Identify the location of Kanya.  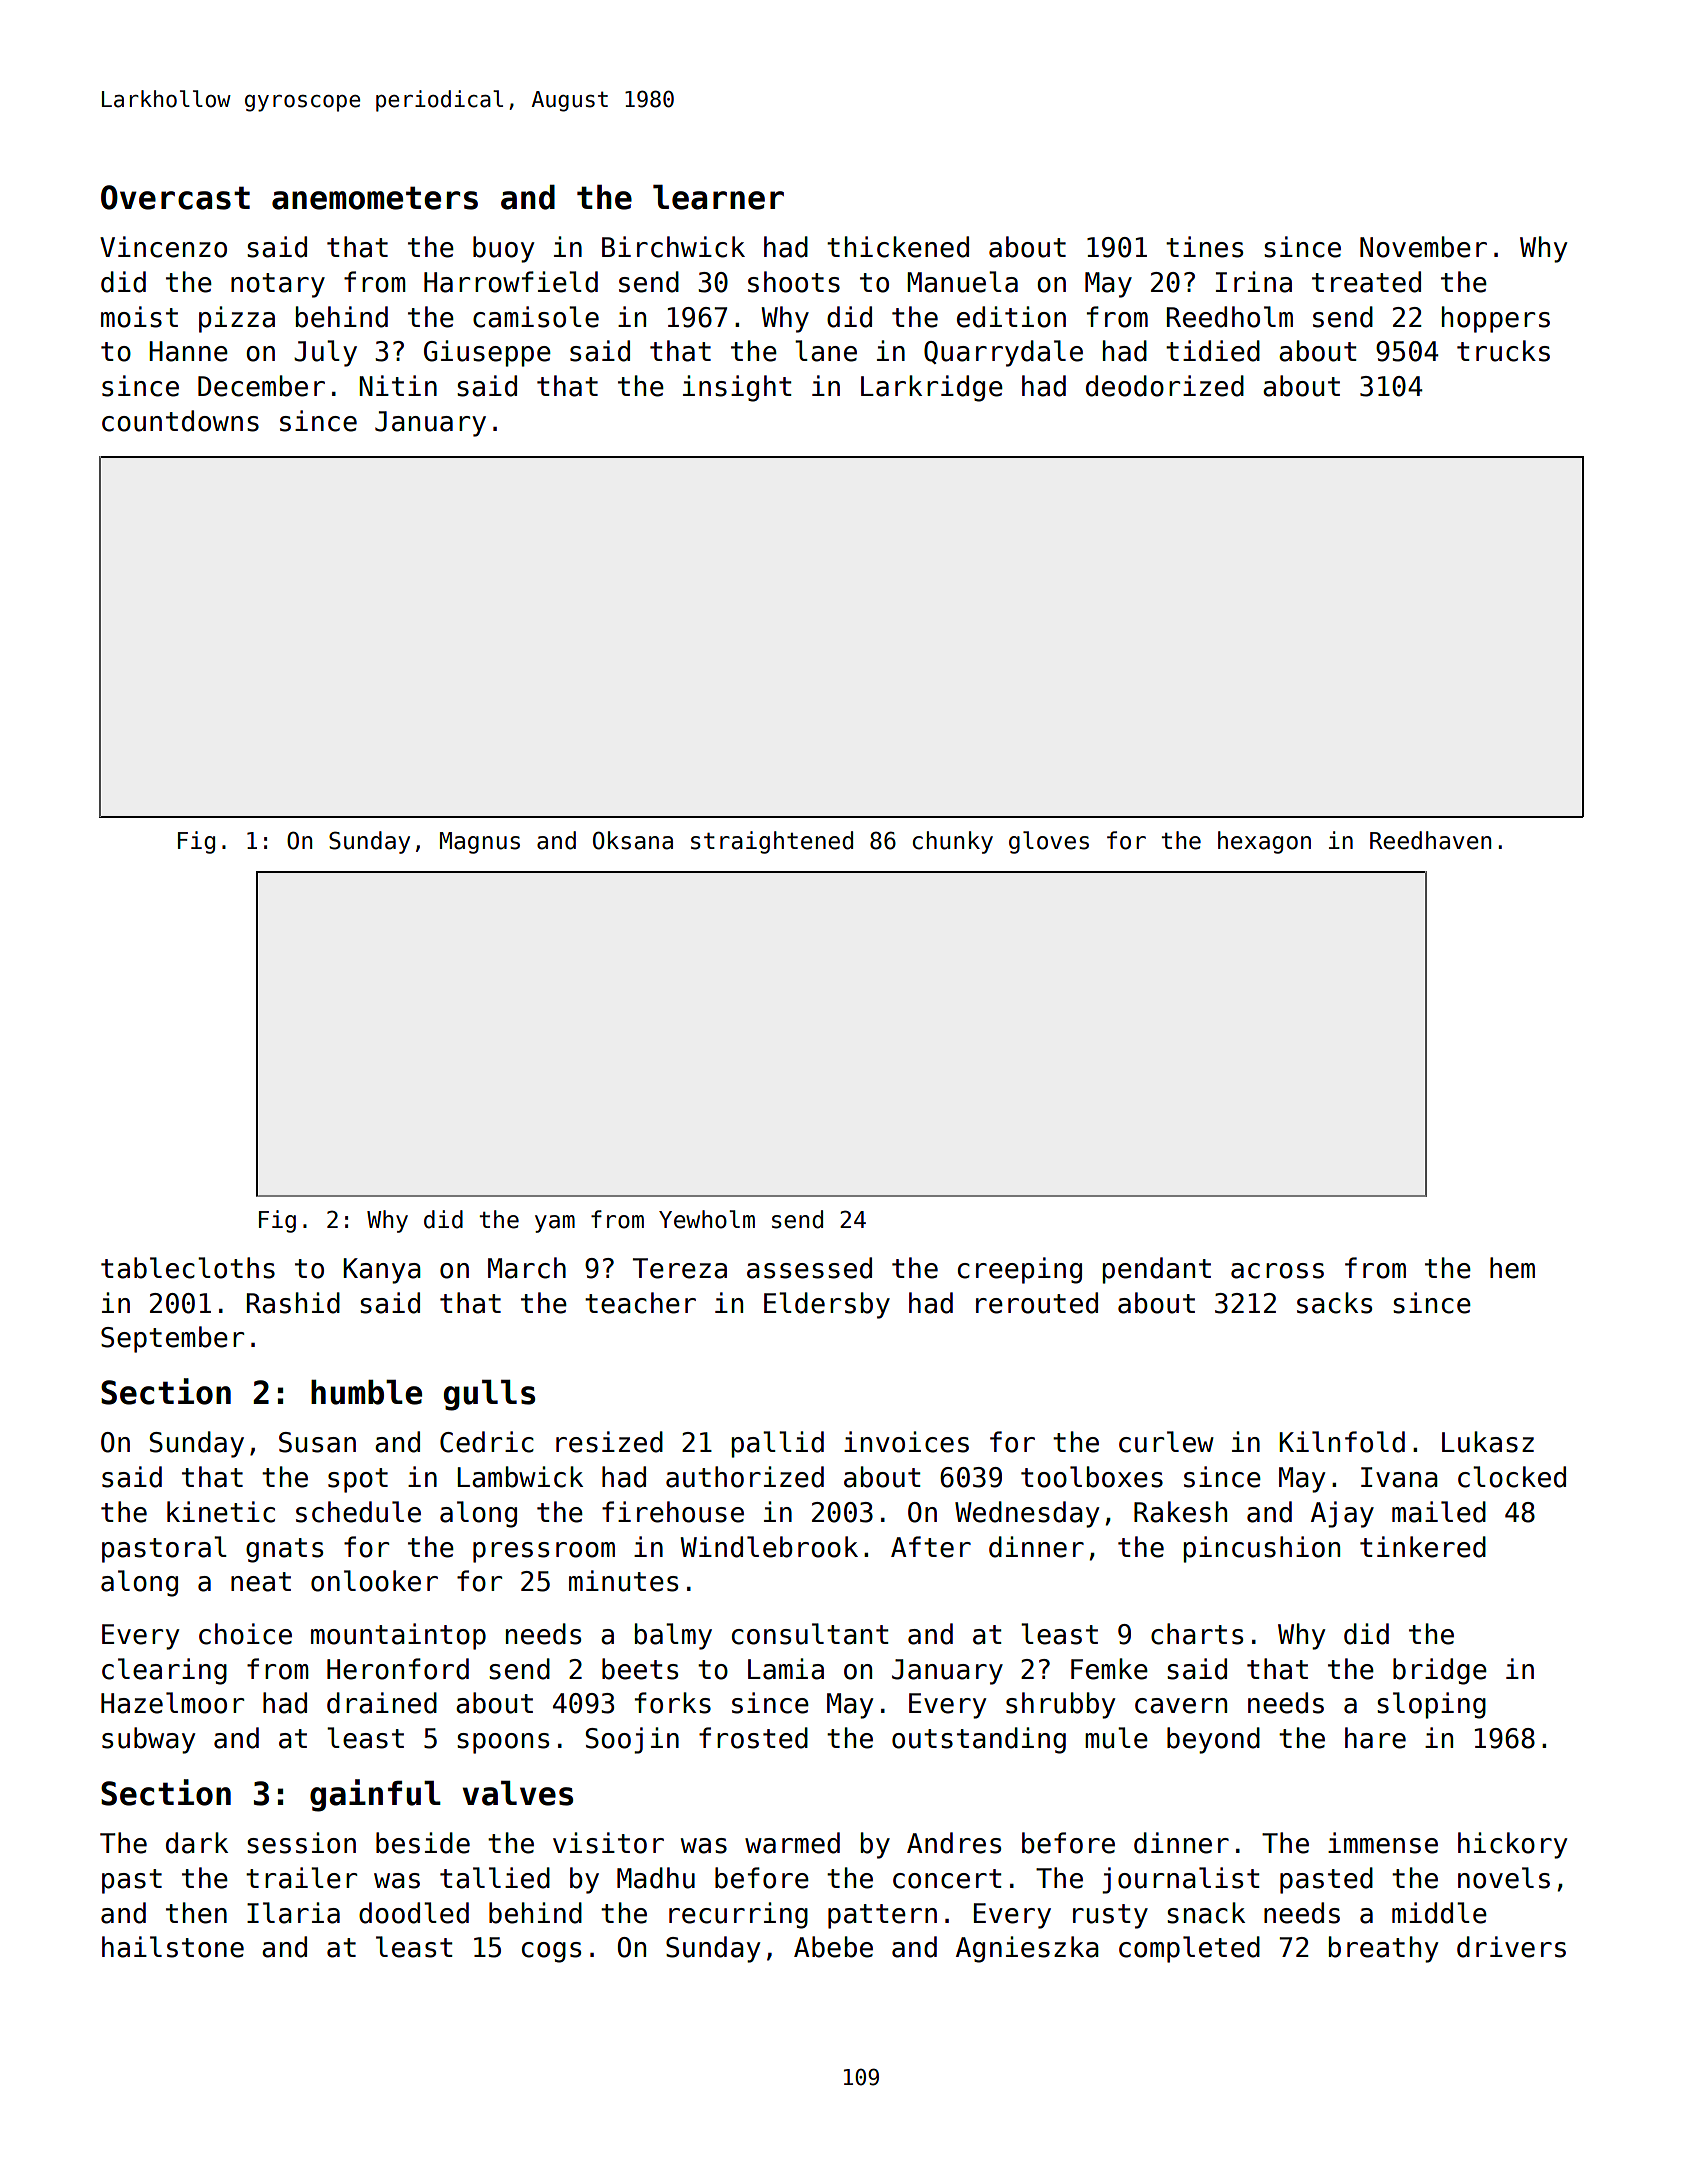
(382, 1271).
